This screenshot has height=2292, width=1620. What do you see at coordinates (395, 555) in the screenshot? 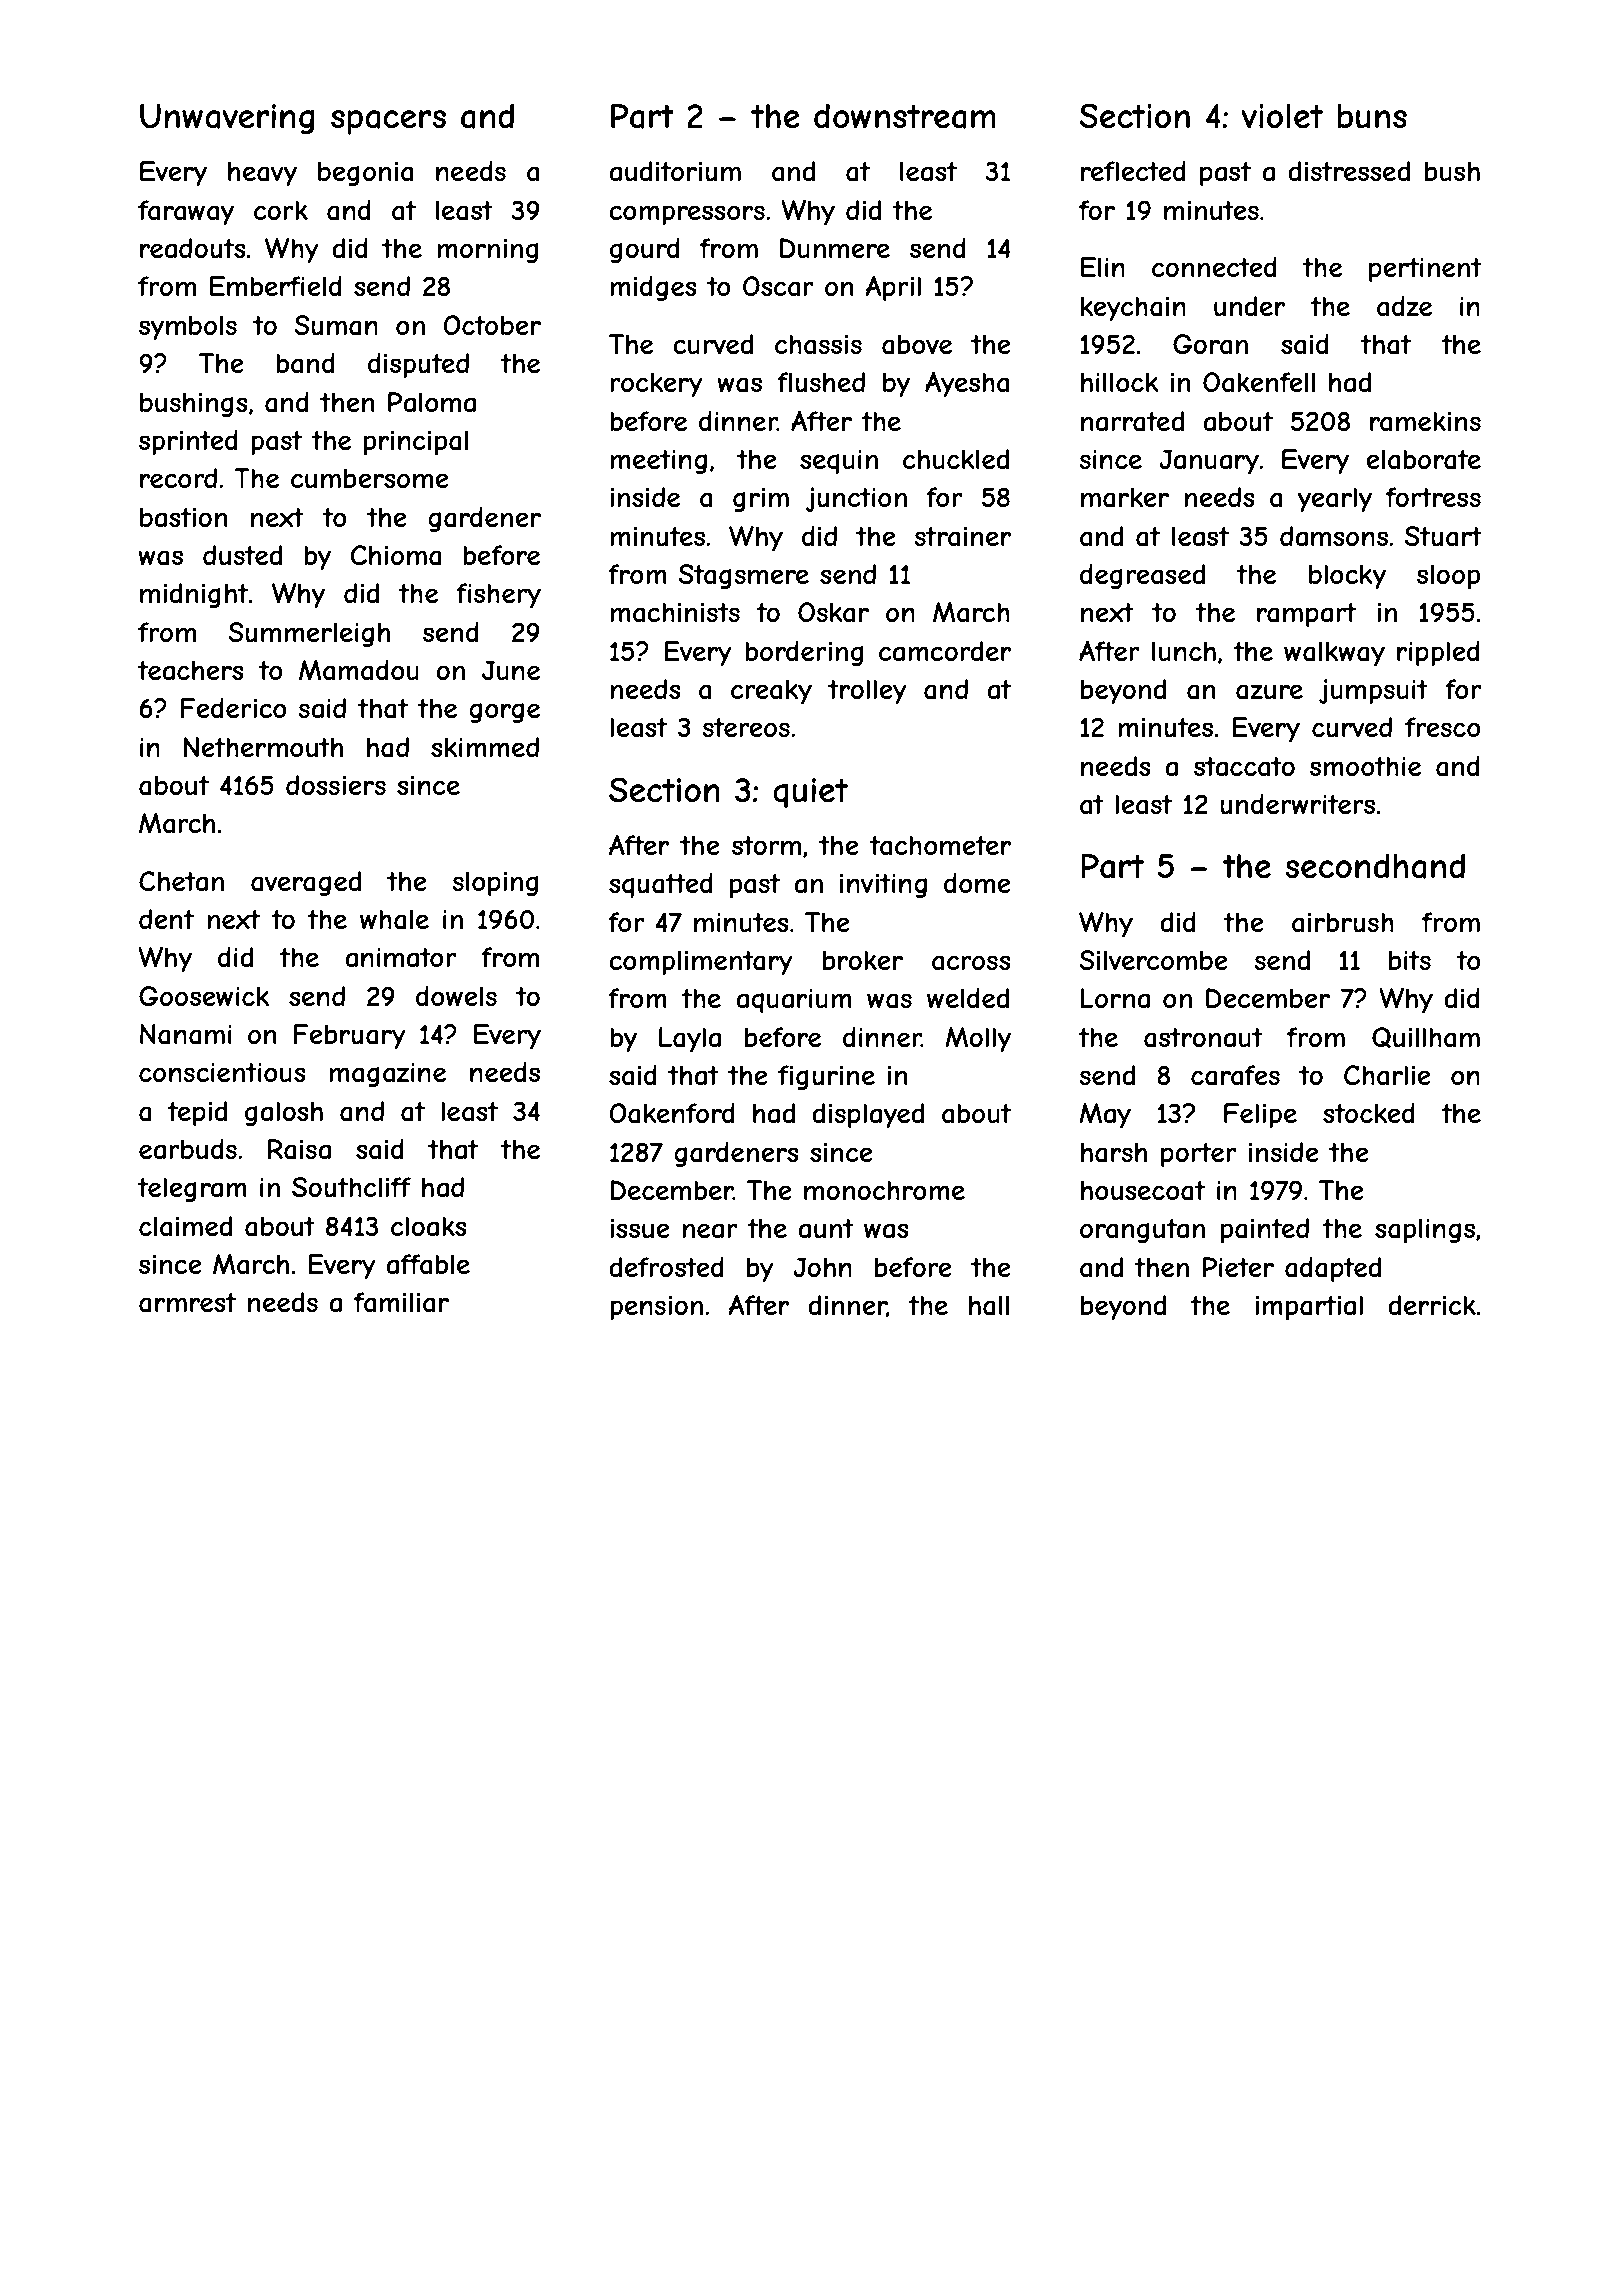
I see `Chioma` at bounding box center [395, 555].
